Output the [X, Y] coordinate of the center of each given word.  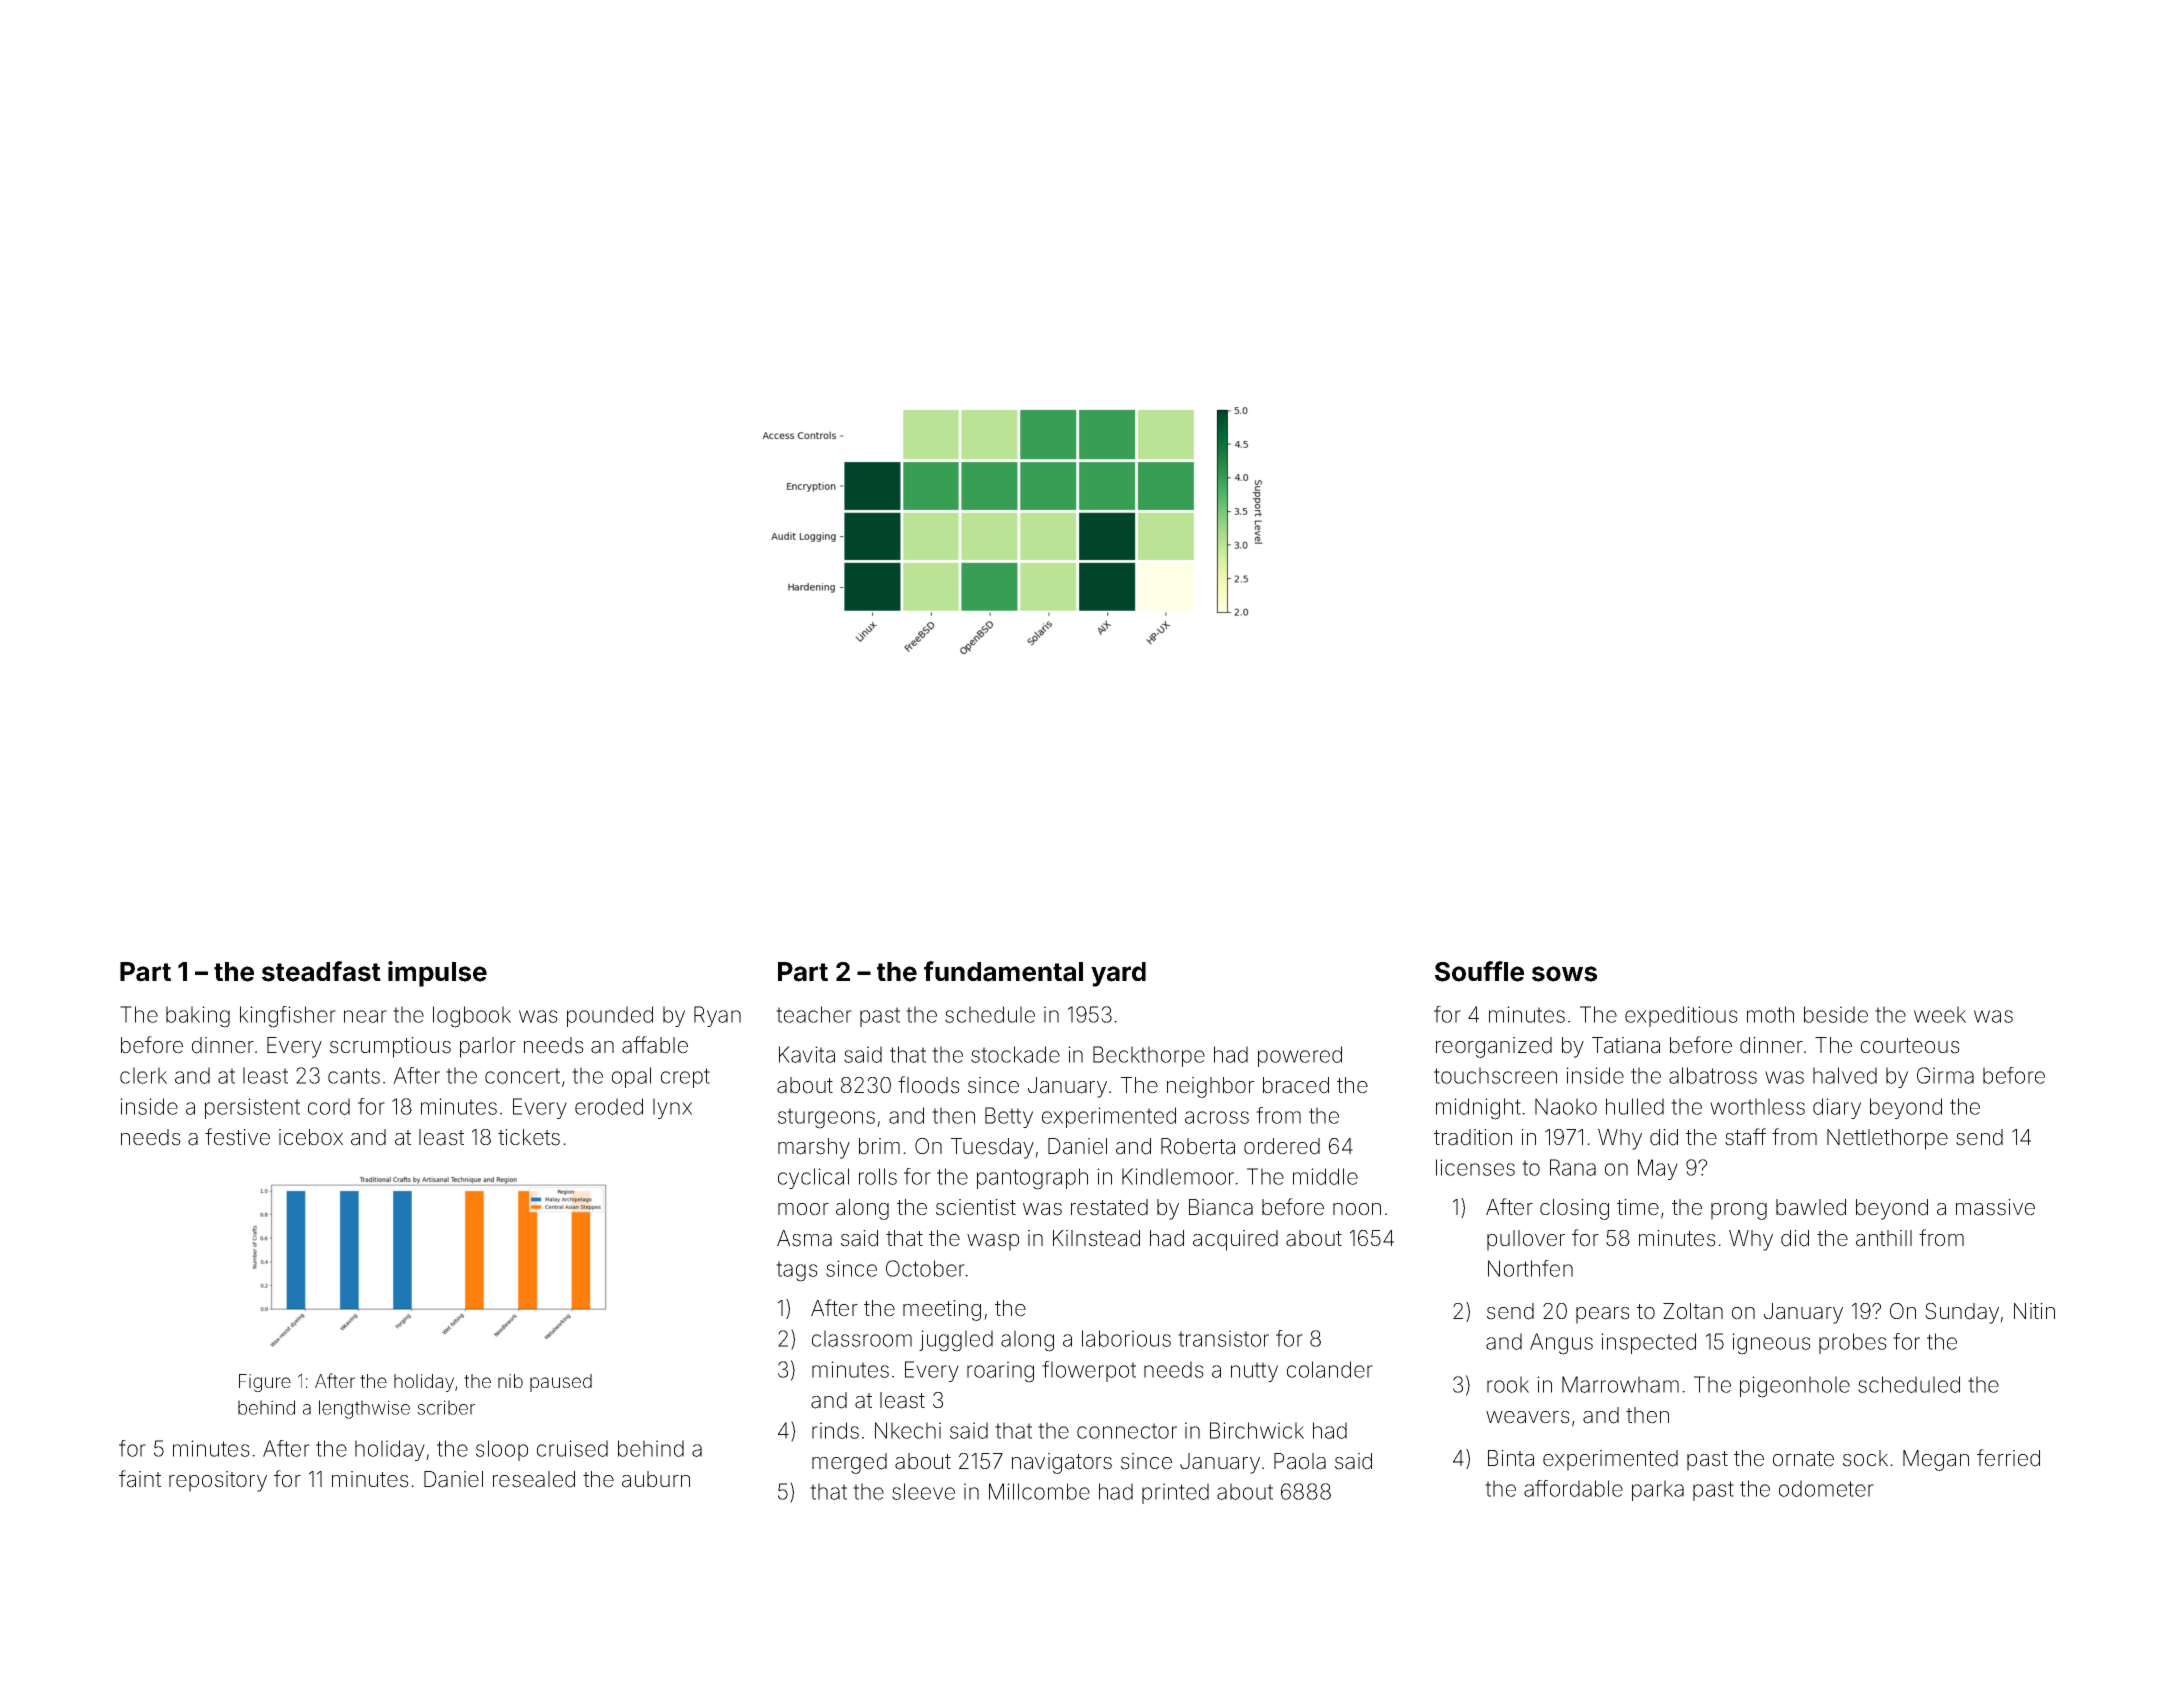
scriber [446, 1407]
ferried [2008, 1458]
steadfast [321, 971]
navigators [1062, 1463]
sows [1564, 974]
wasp [993, 1242]
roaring [1000, 1372]
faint [140, 1479]
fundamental [1003, 971]
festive [237, 1137]
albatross [1713, 1075]
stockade [1015, 1054]
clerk [143, 1075]
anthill [1884, 1238]
